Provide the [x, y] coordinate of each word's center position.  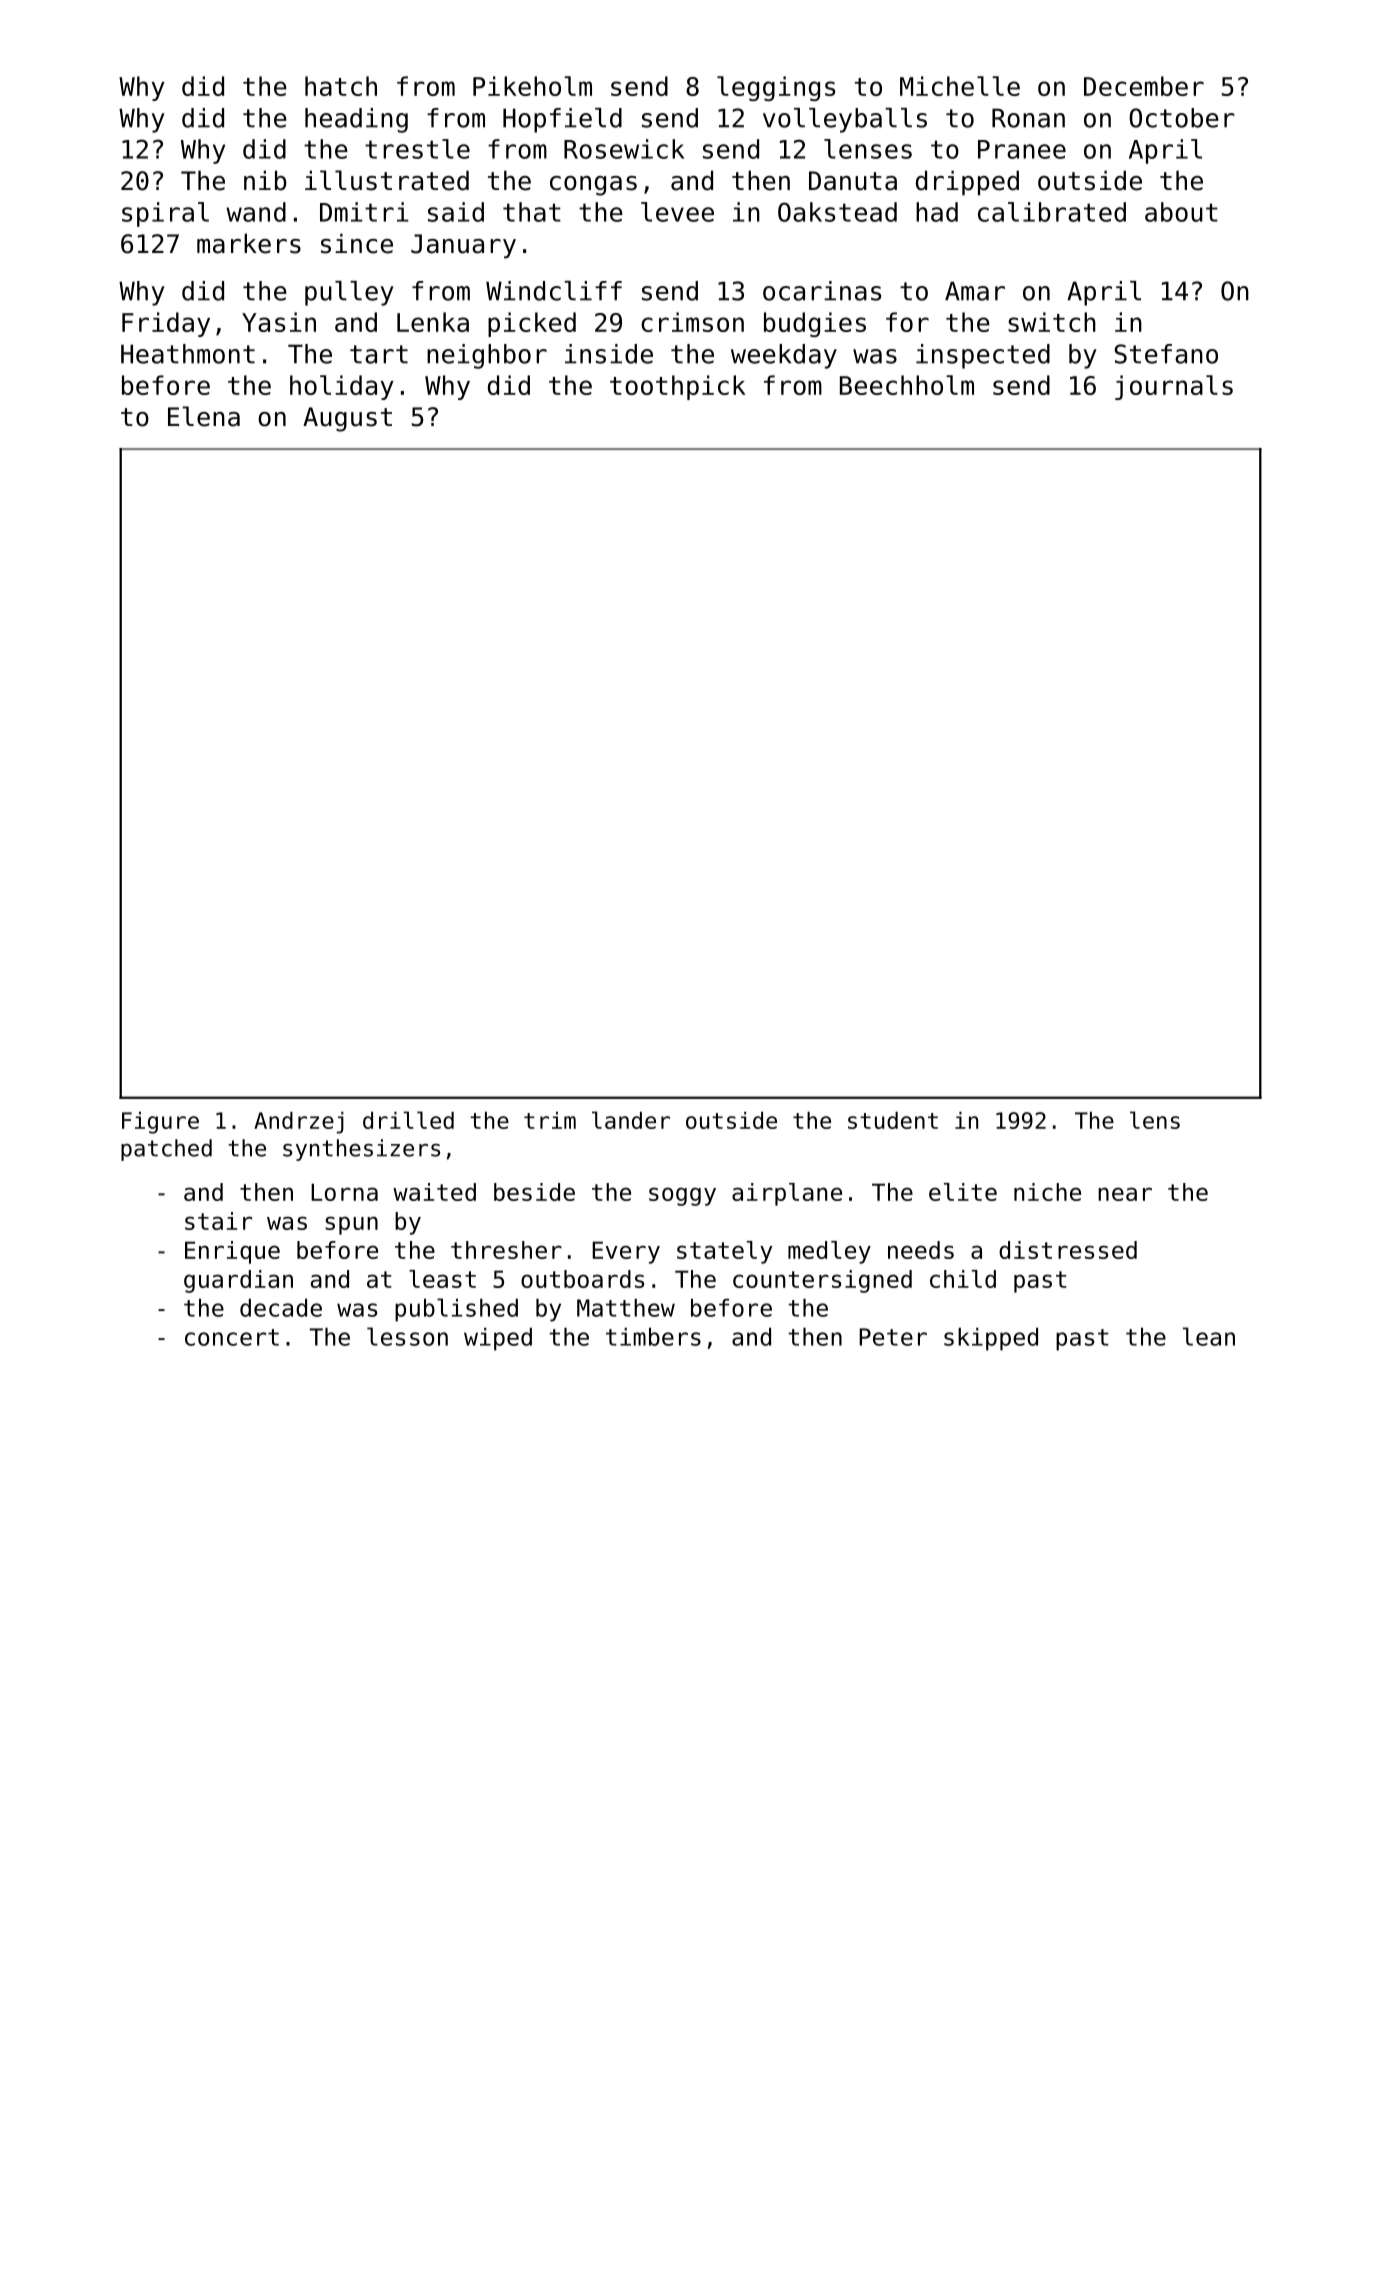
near [1125, 1194]
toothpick [678, 387]
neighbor [487, 356]
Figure [160, 1123]
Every [626, 1252]
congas [593, 186]
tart [379, 354]
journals [1174, 387]
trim [550, 1120]
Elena [204, 416]
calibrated [1052, 212]
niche [1047, 1192]
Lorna [344, 1192]
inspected [983, 356]
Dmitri [364, 212]
